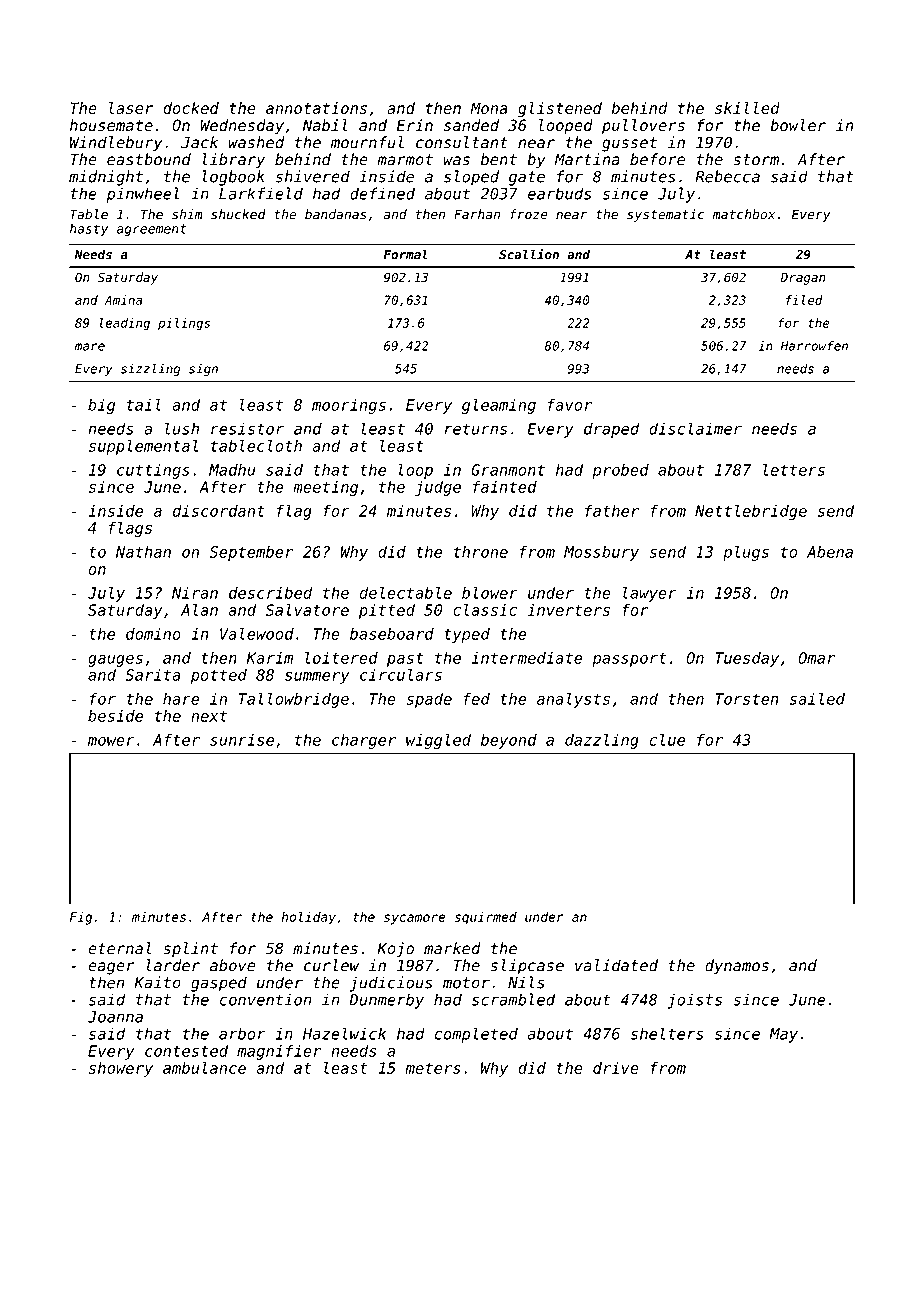 This screenshot has width=924, height=1308. Describe the element at coordinates (612, 430) in the screenshot. I see `draped` at that location.
